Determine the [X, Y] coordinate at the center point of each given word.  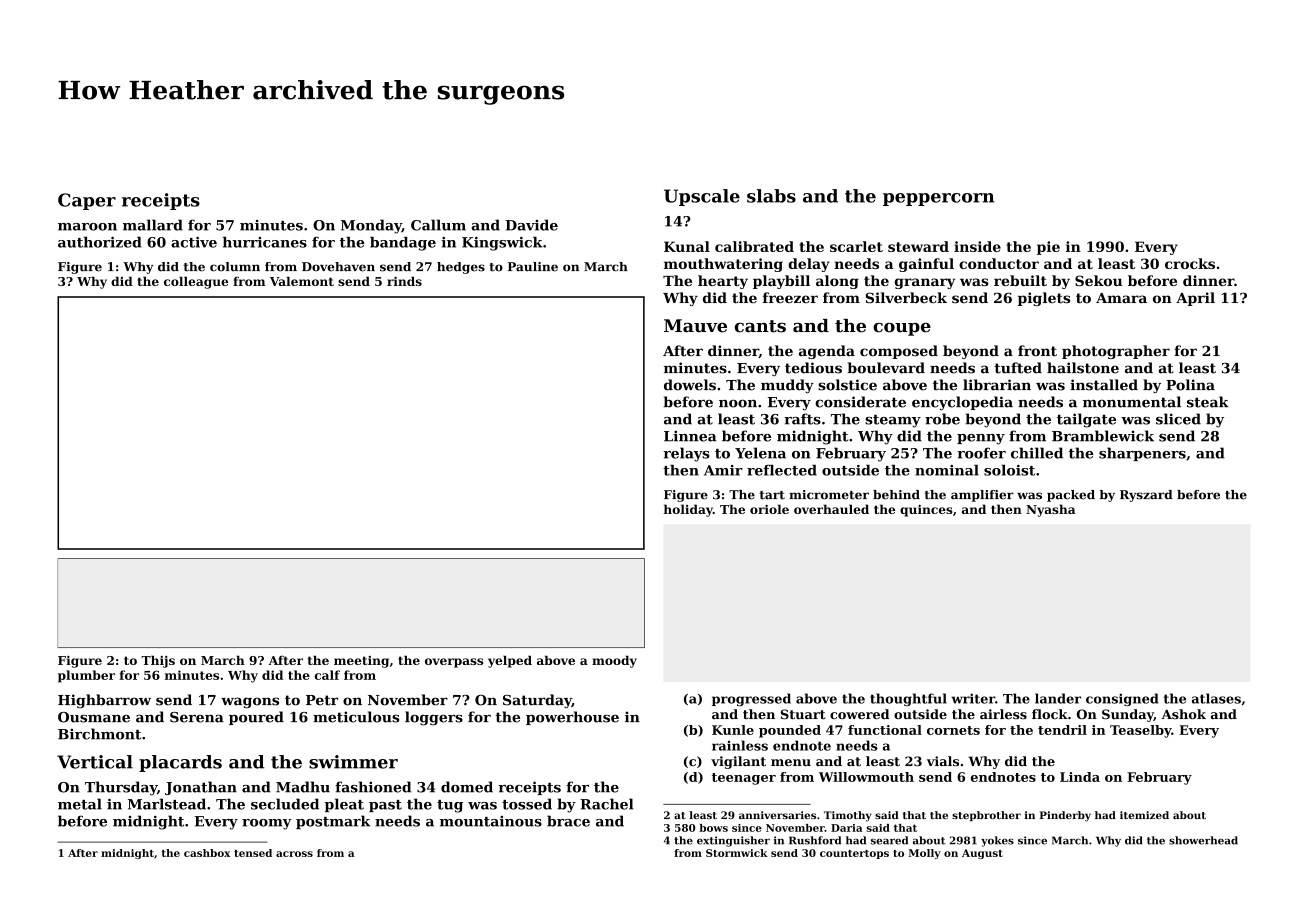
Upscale [702, 197]
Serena [197, 717]
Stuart [803, 714]
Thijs [158, 661]
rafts [802, 419]
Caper [87, 201]
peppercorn [938, 199]
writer [973, 698]
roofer [981, 453]
